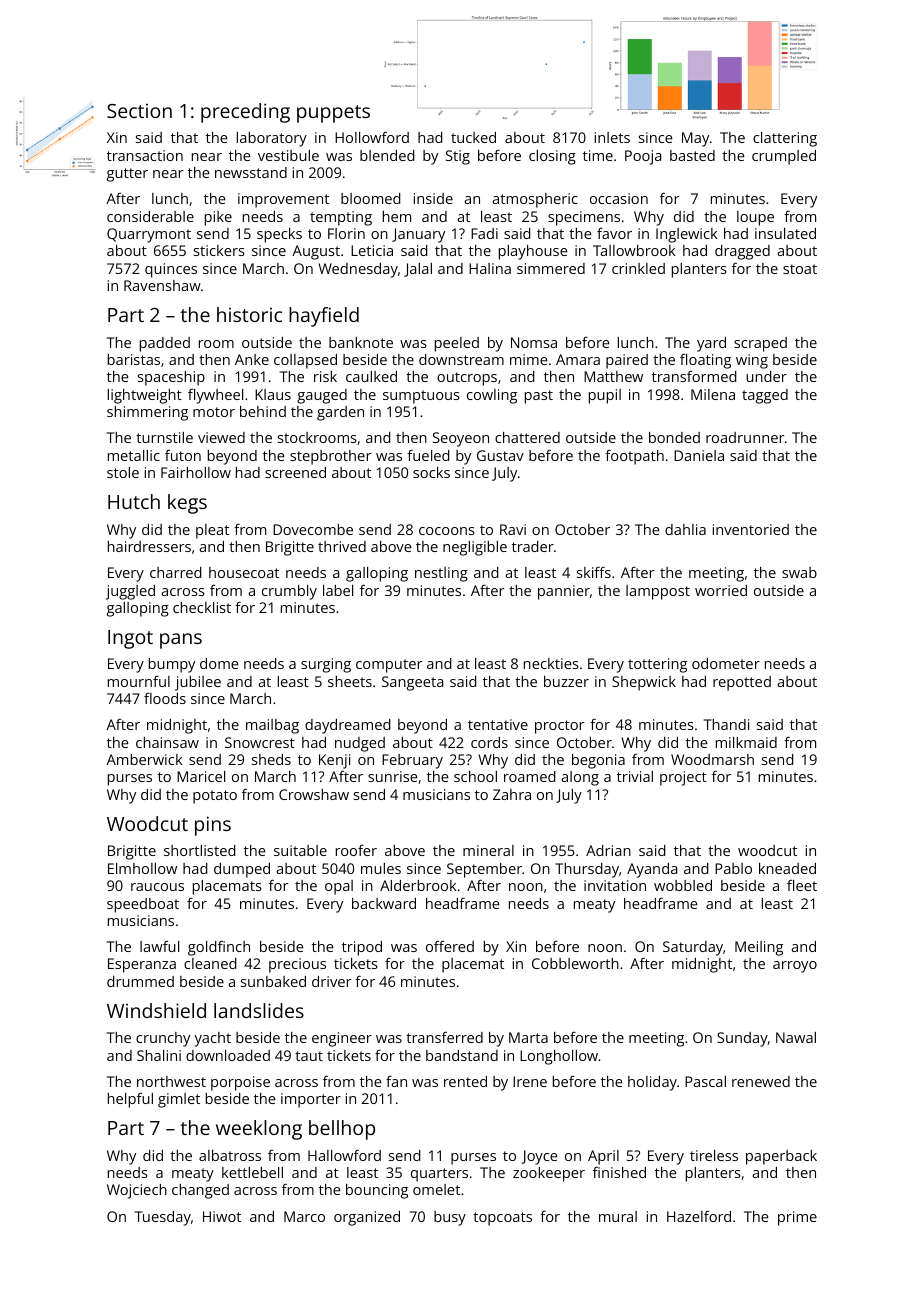 The image size is (924, 1308). Describe the element at coordinates (527, 437) in the document. I see `chattered` at that location.
